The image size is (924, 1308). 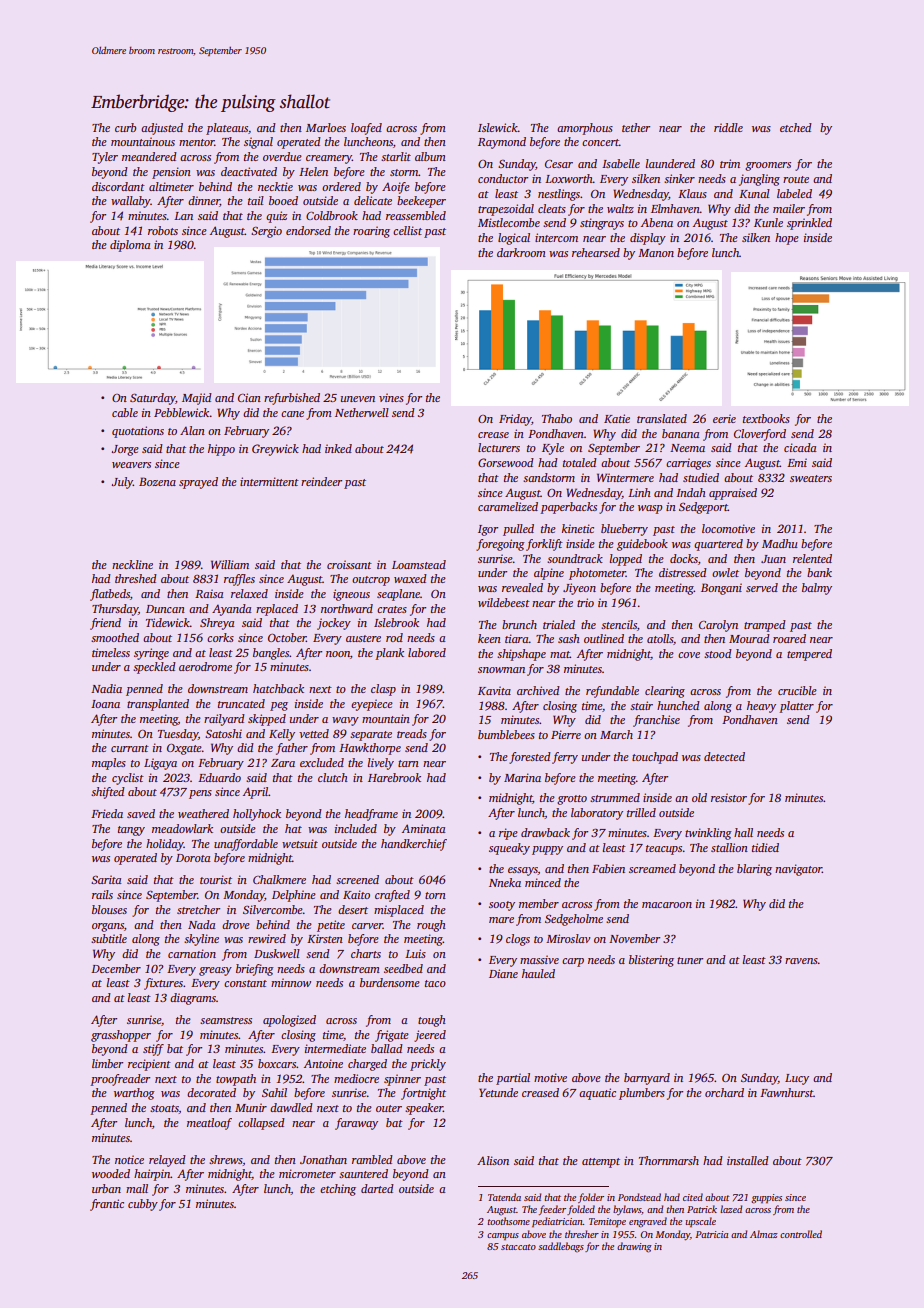 I want to click on waxed, so click(x=410, y=578).
